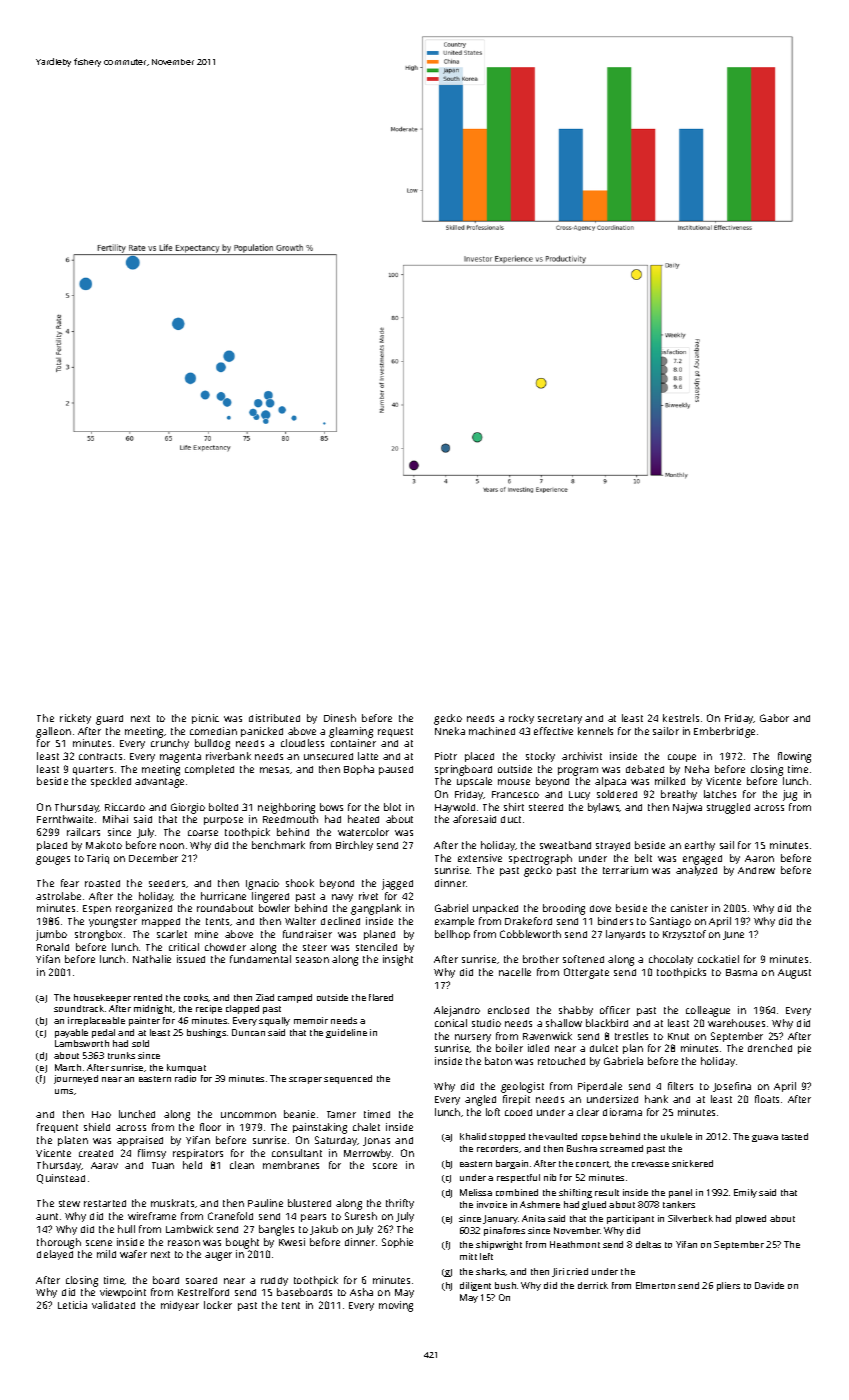  I want to click on softened, so click(583, 959).
